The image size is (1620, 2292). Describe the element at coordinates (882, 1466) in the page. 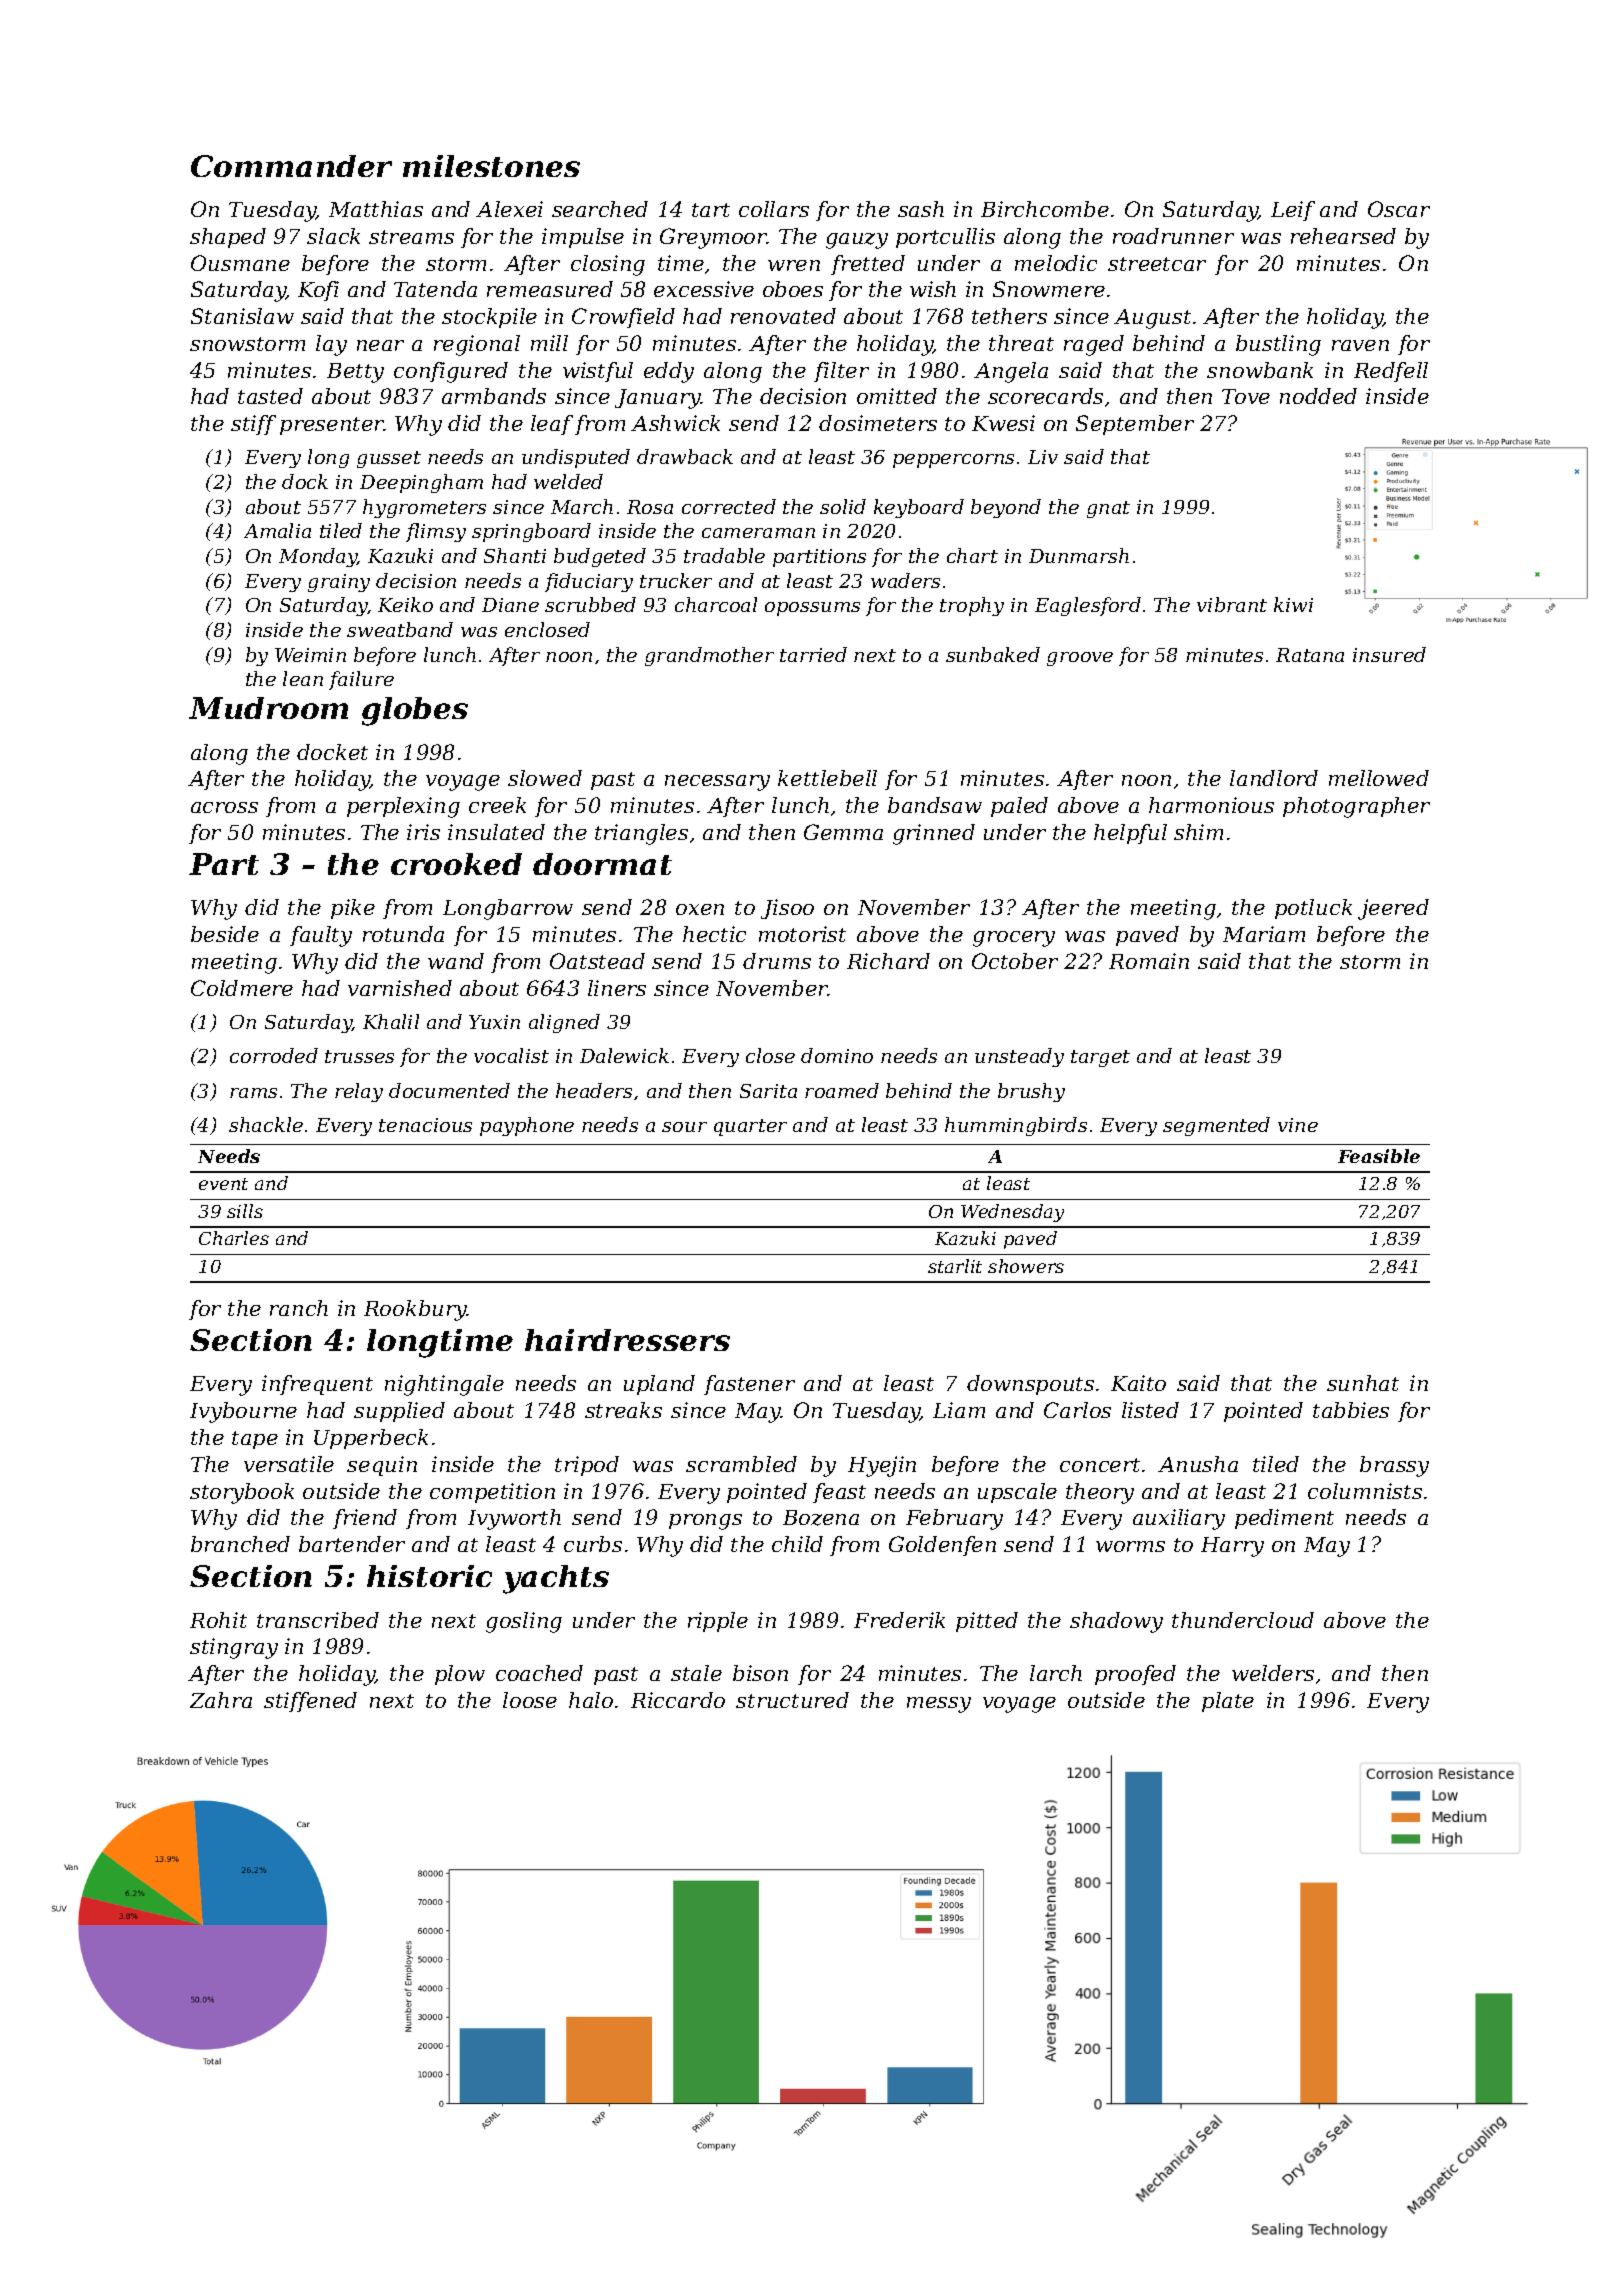

I see `Hyejin` at that location.
